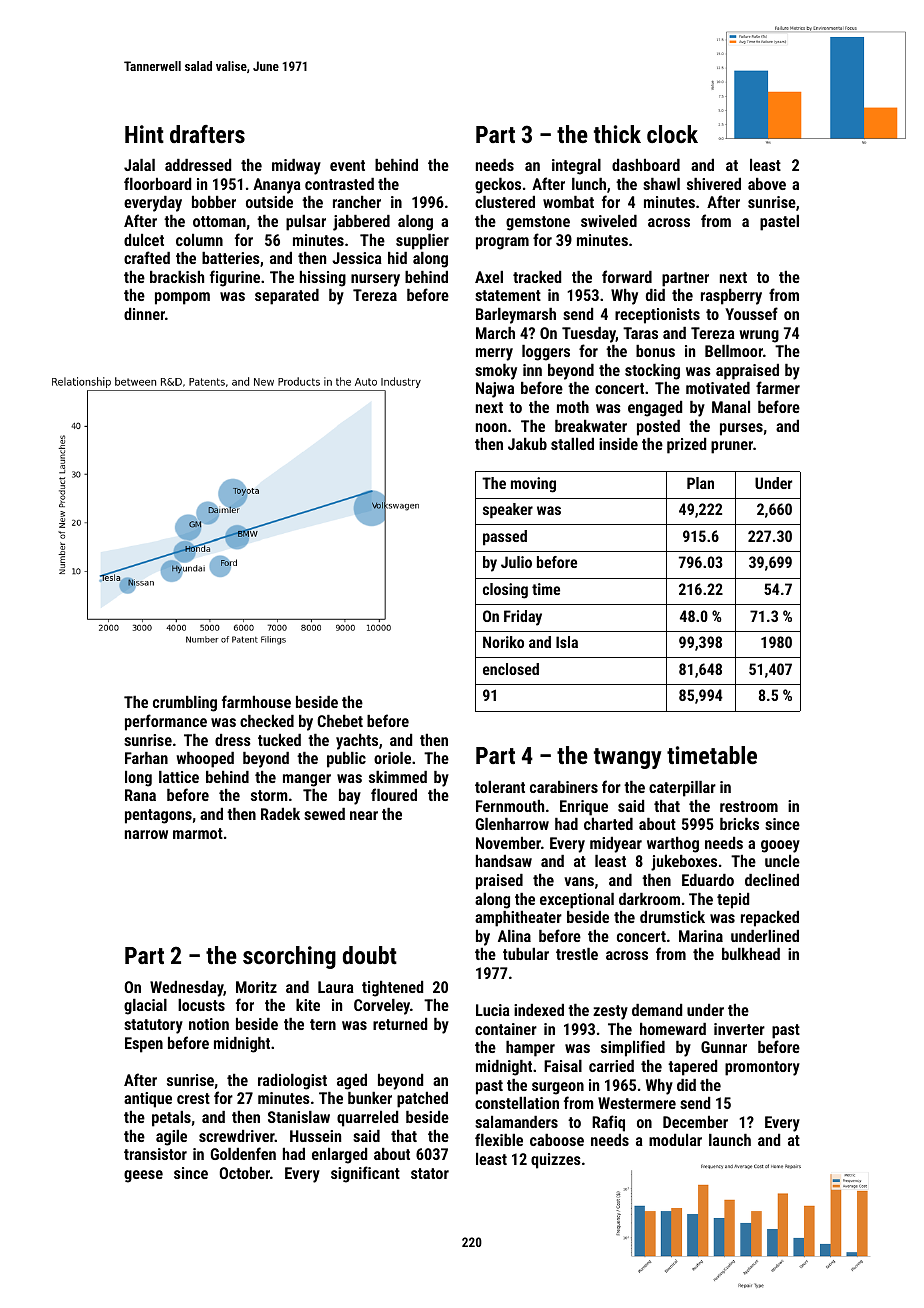 This document has height=1308, width=924. Describe the element at coordinates (146, 758) in the document. I see `Farhan` at that location.
